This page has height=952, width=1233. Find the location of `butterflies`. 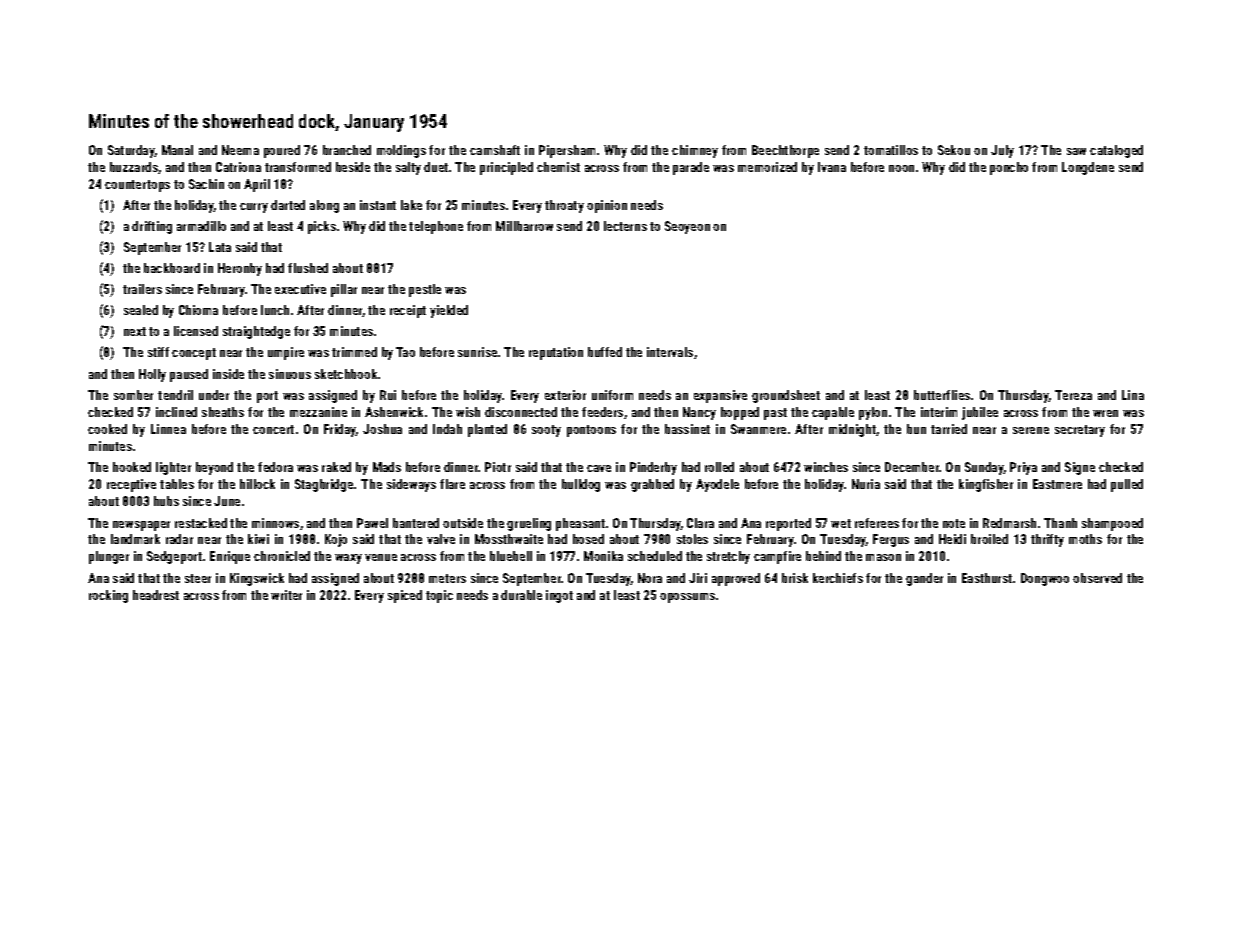

butterflies is located at coordinates (942, 395).
